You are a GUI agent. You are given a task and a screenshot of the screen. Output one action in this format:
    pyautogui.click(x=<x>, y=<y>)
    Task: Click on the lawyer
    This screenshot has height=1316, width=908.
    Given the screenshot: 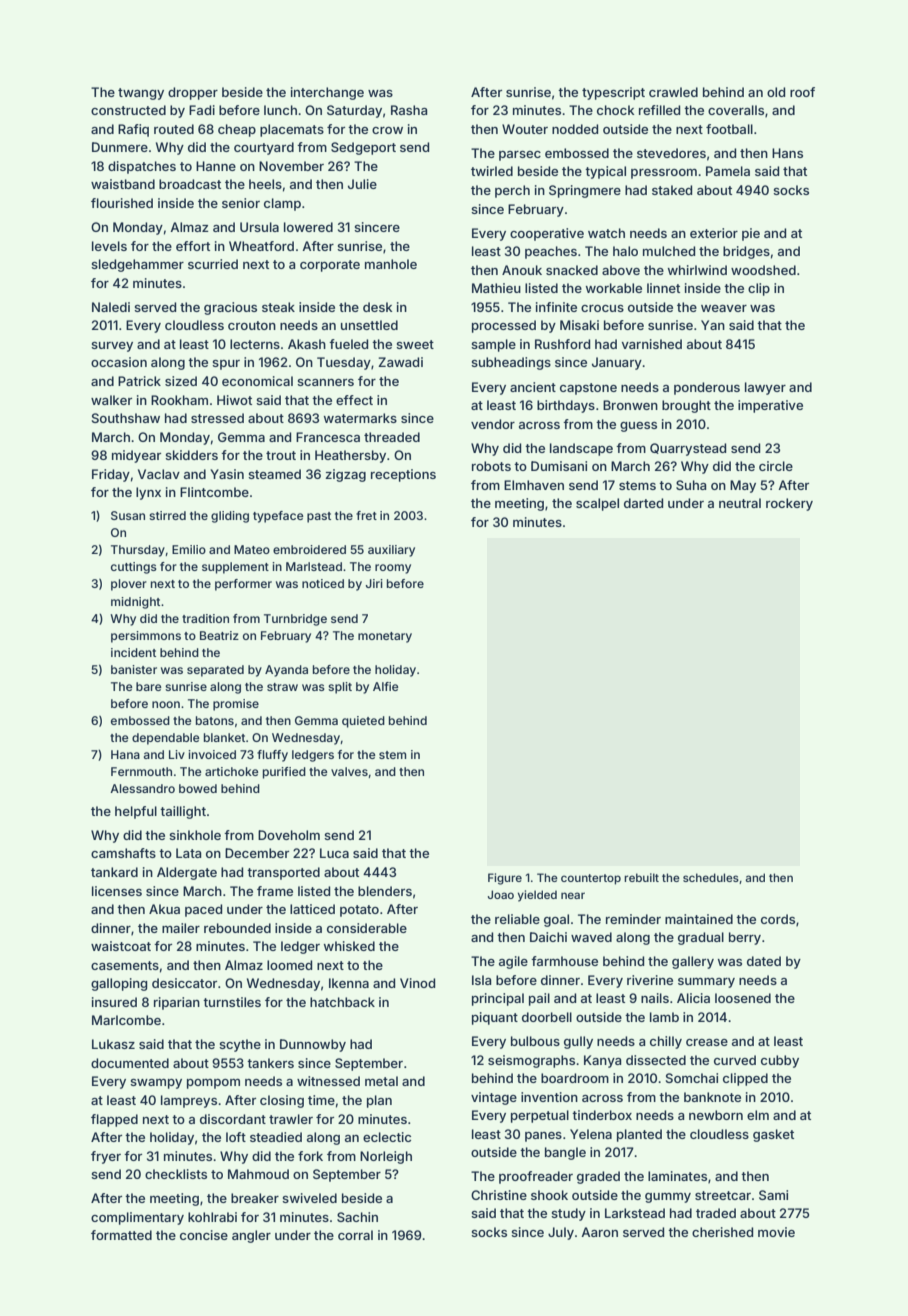 What is the action you would take?
    pyautogui.click(x=765, y=388)
